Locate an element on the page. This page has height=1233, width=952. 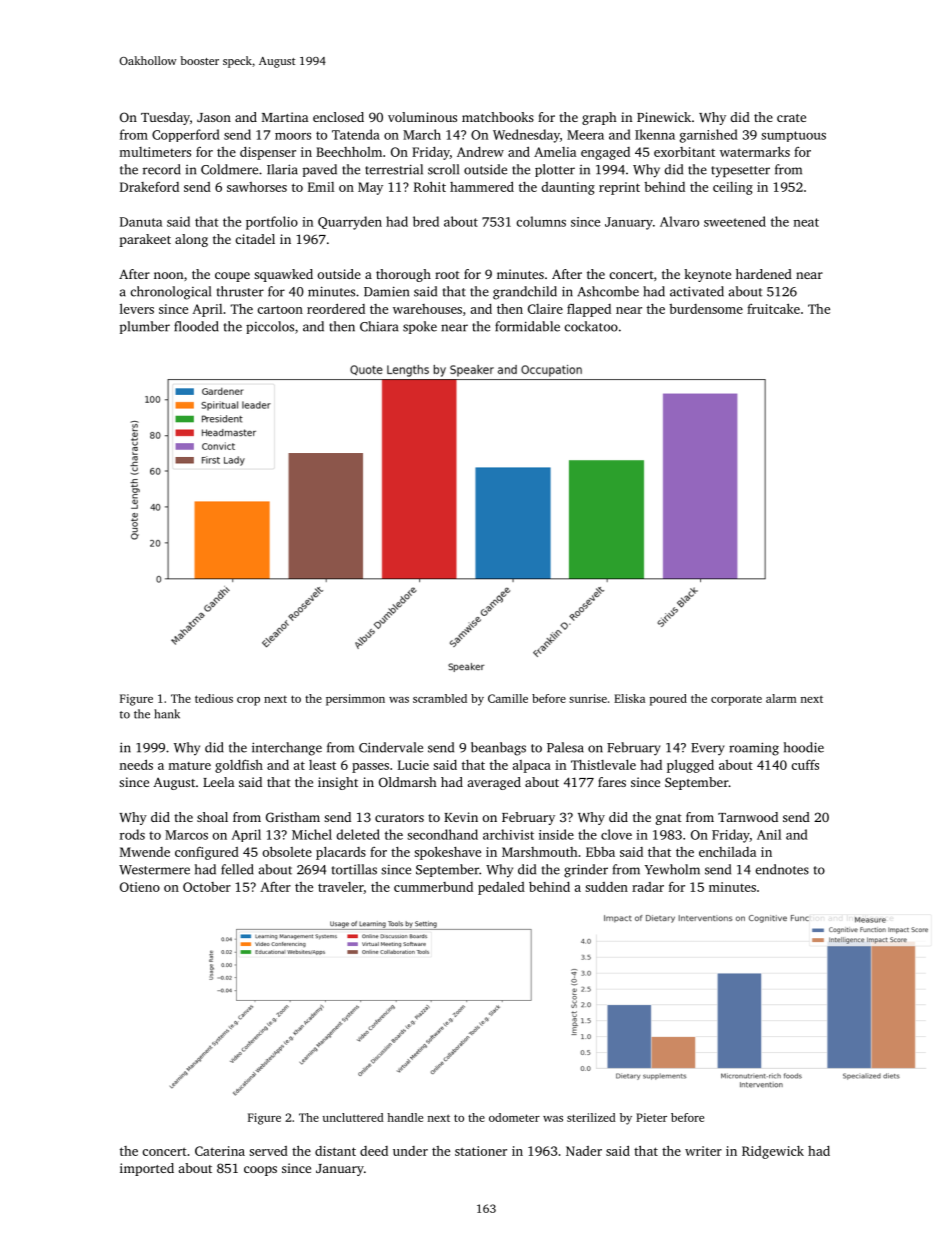
typesetter is located at coordinates (740, 172).
